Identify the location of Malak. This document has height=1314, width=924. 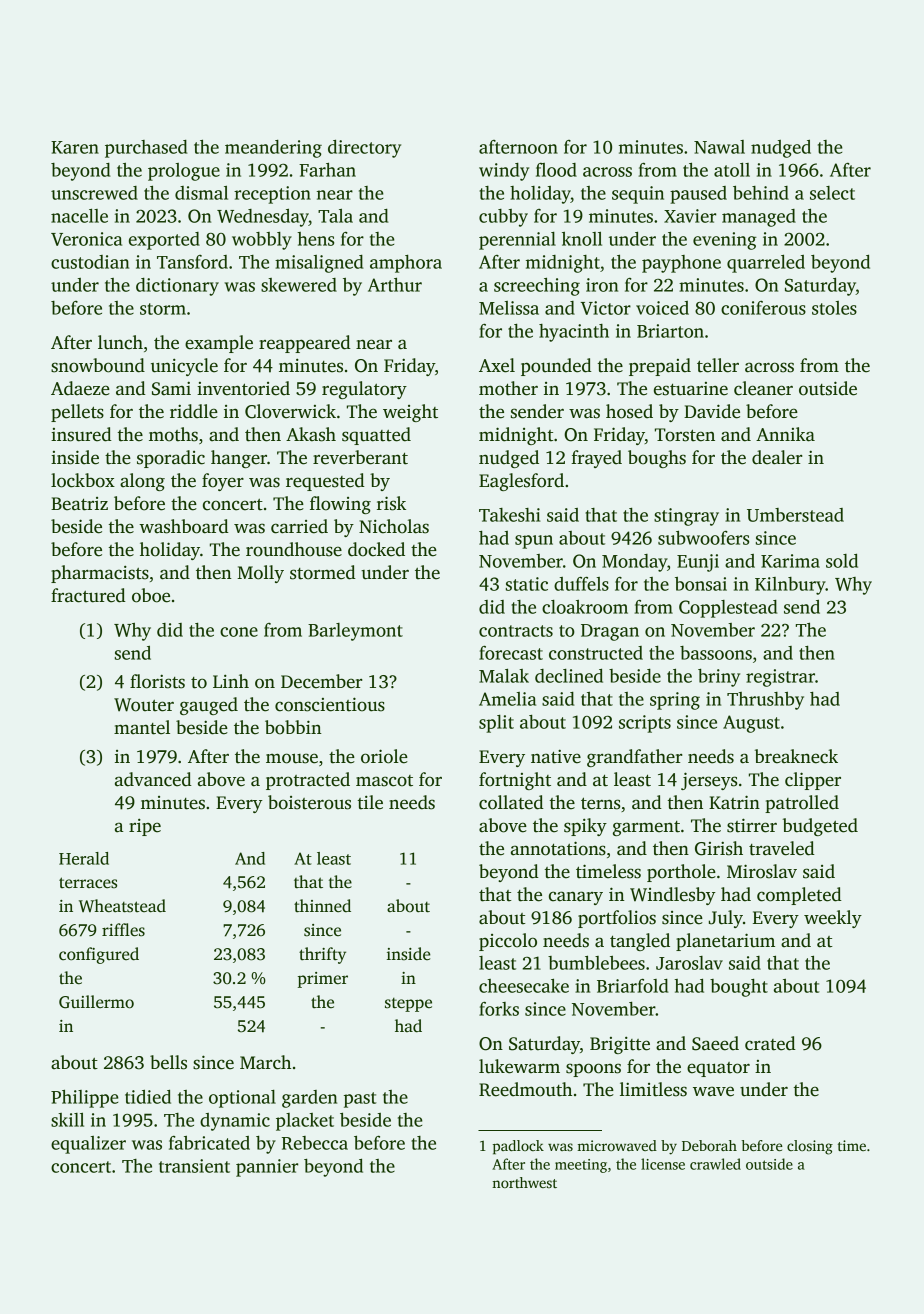
(504, 676).
